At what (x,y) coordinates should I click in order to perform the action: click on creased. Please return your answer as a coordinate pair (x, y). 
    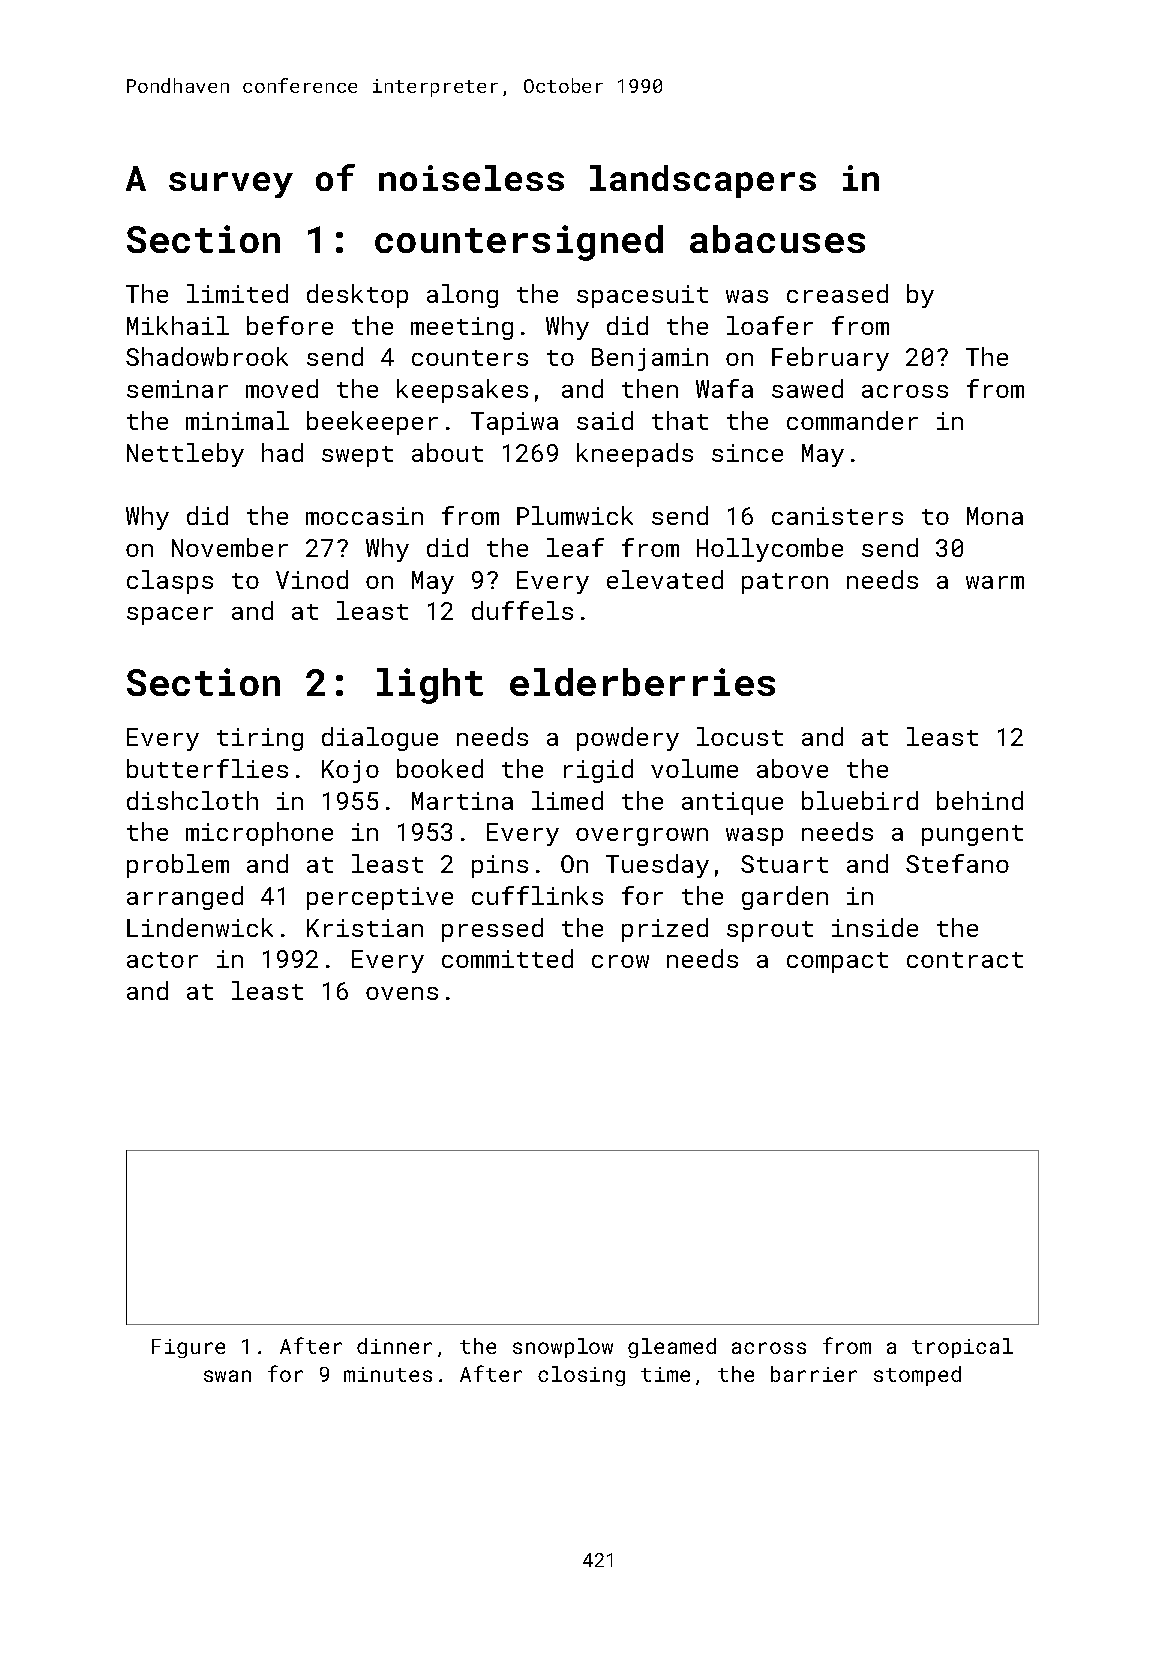
    Looking at the image, I should click on (837, 293).
